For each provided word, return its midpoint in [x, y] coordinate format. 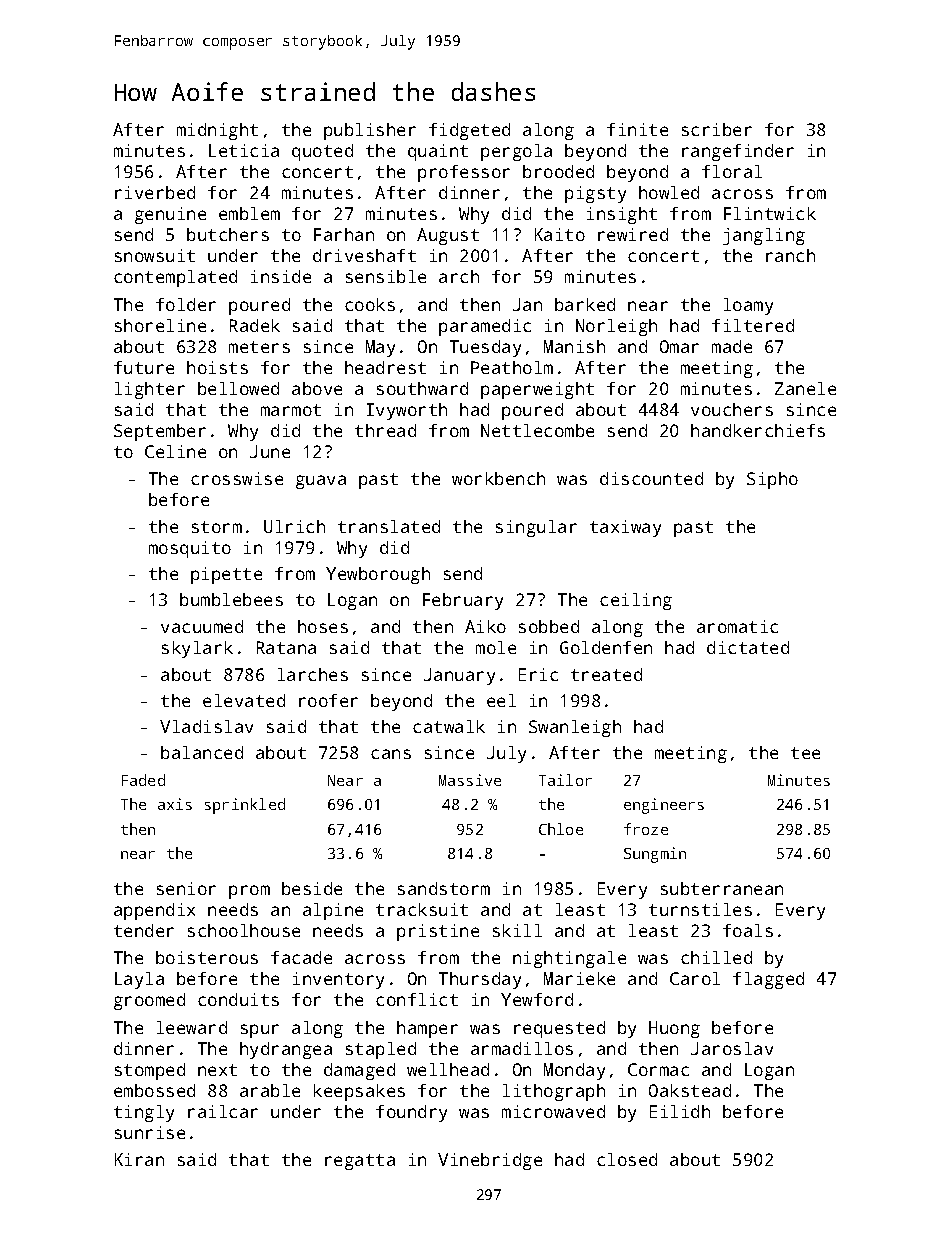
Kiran [139, 1159]
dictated [748, 647]
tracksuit [422, 909]
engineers [664, 806]
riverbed [155, 192]
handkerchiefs [758, 430]
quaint [438, 152]
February [463, 601]
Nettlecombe [537, 430]
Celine [175, 451]
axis [175, 804]
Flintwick [770, 213]
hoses [323, 626]
